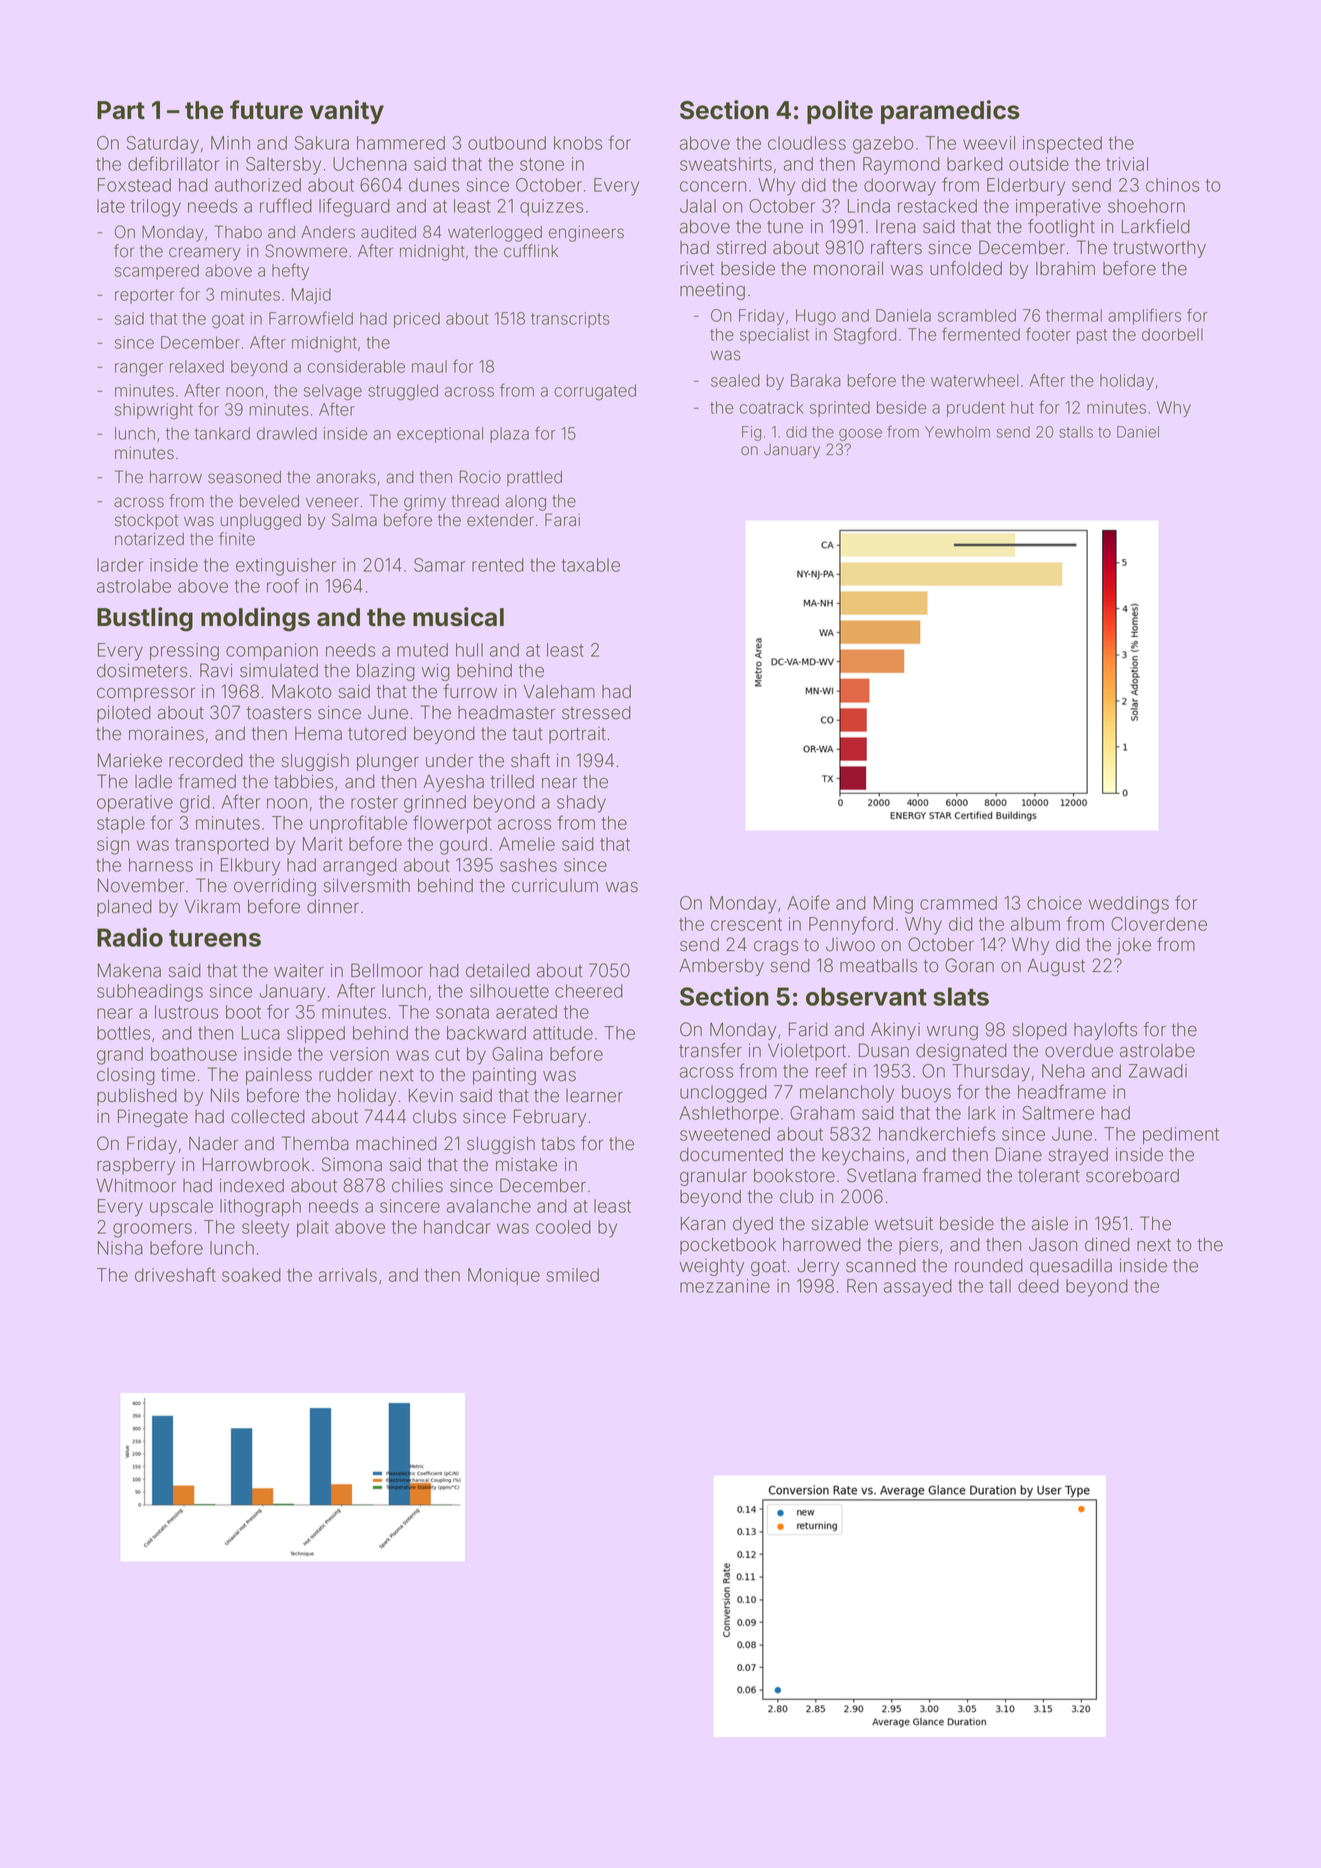 The height and width of the screenshot is (1868, 1321). What do you see at coordinates (197, 366) in the screenshot?
I see `relaxed` at bounding box center [197, 366].
